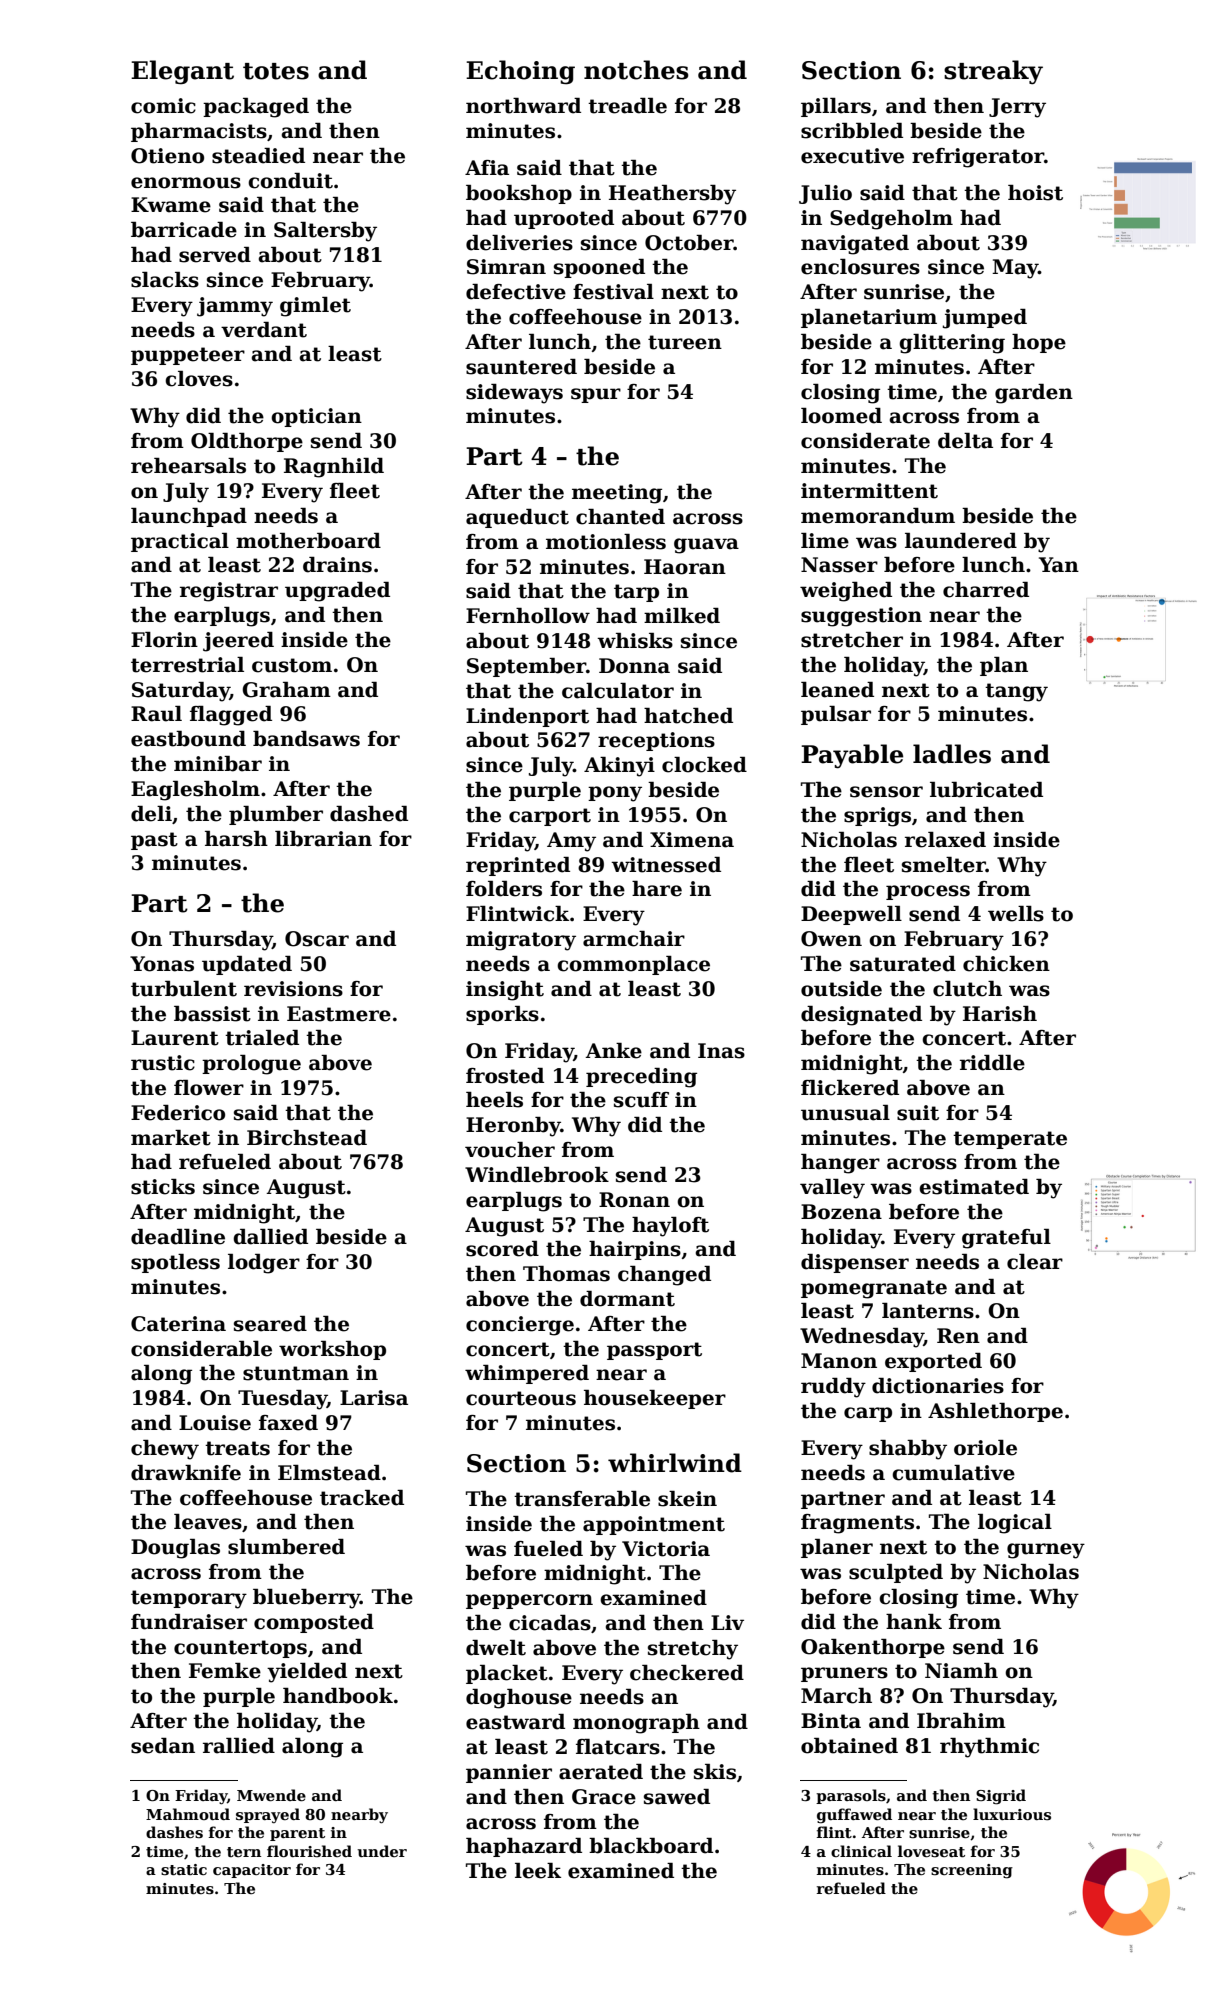  What do you see at coordinates (506, 267) in the image?
I see `Simran` at bounding box center [506, 267].
